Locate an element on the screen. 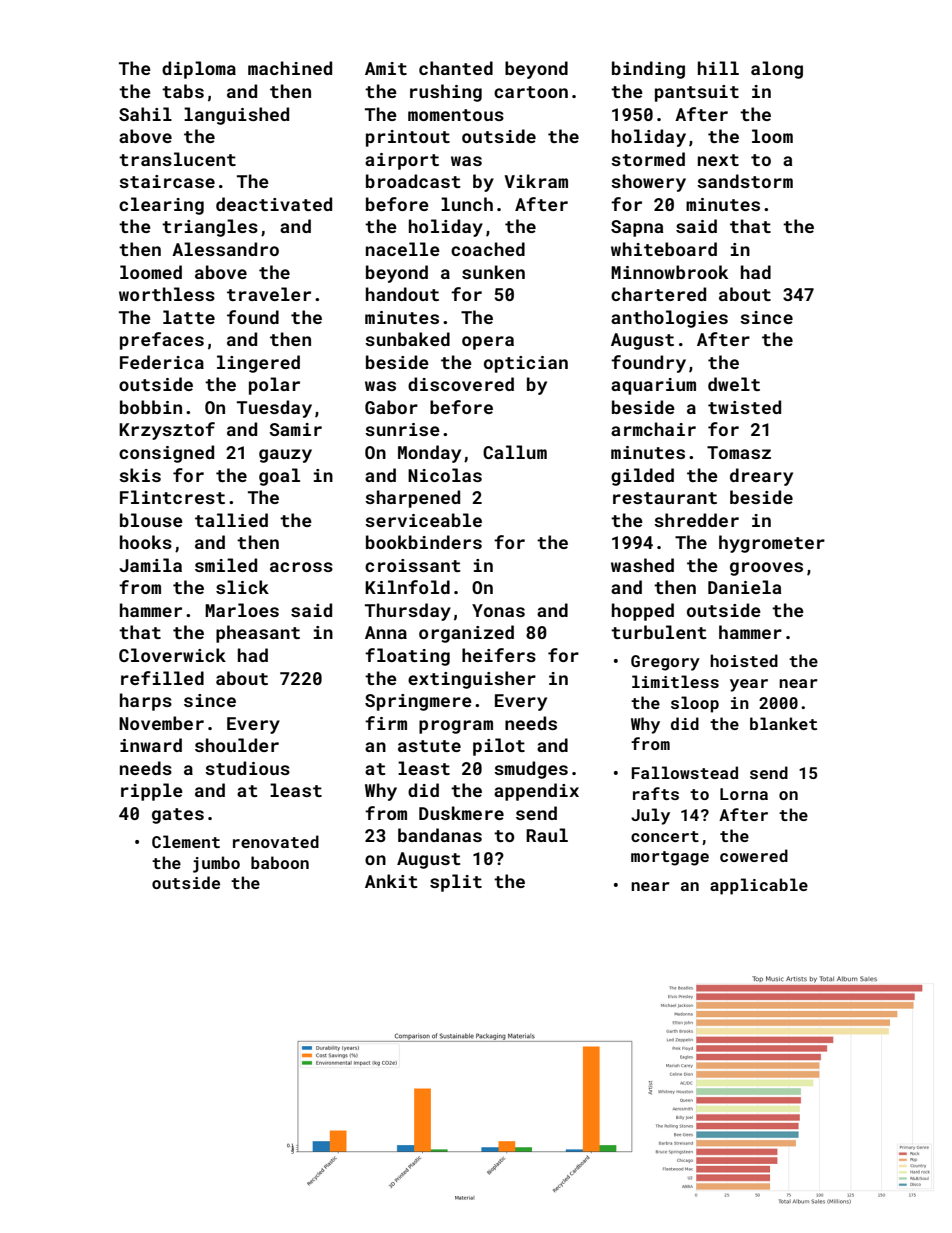  languished is located at coordinates (236, 116).
